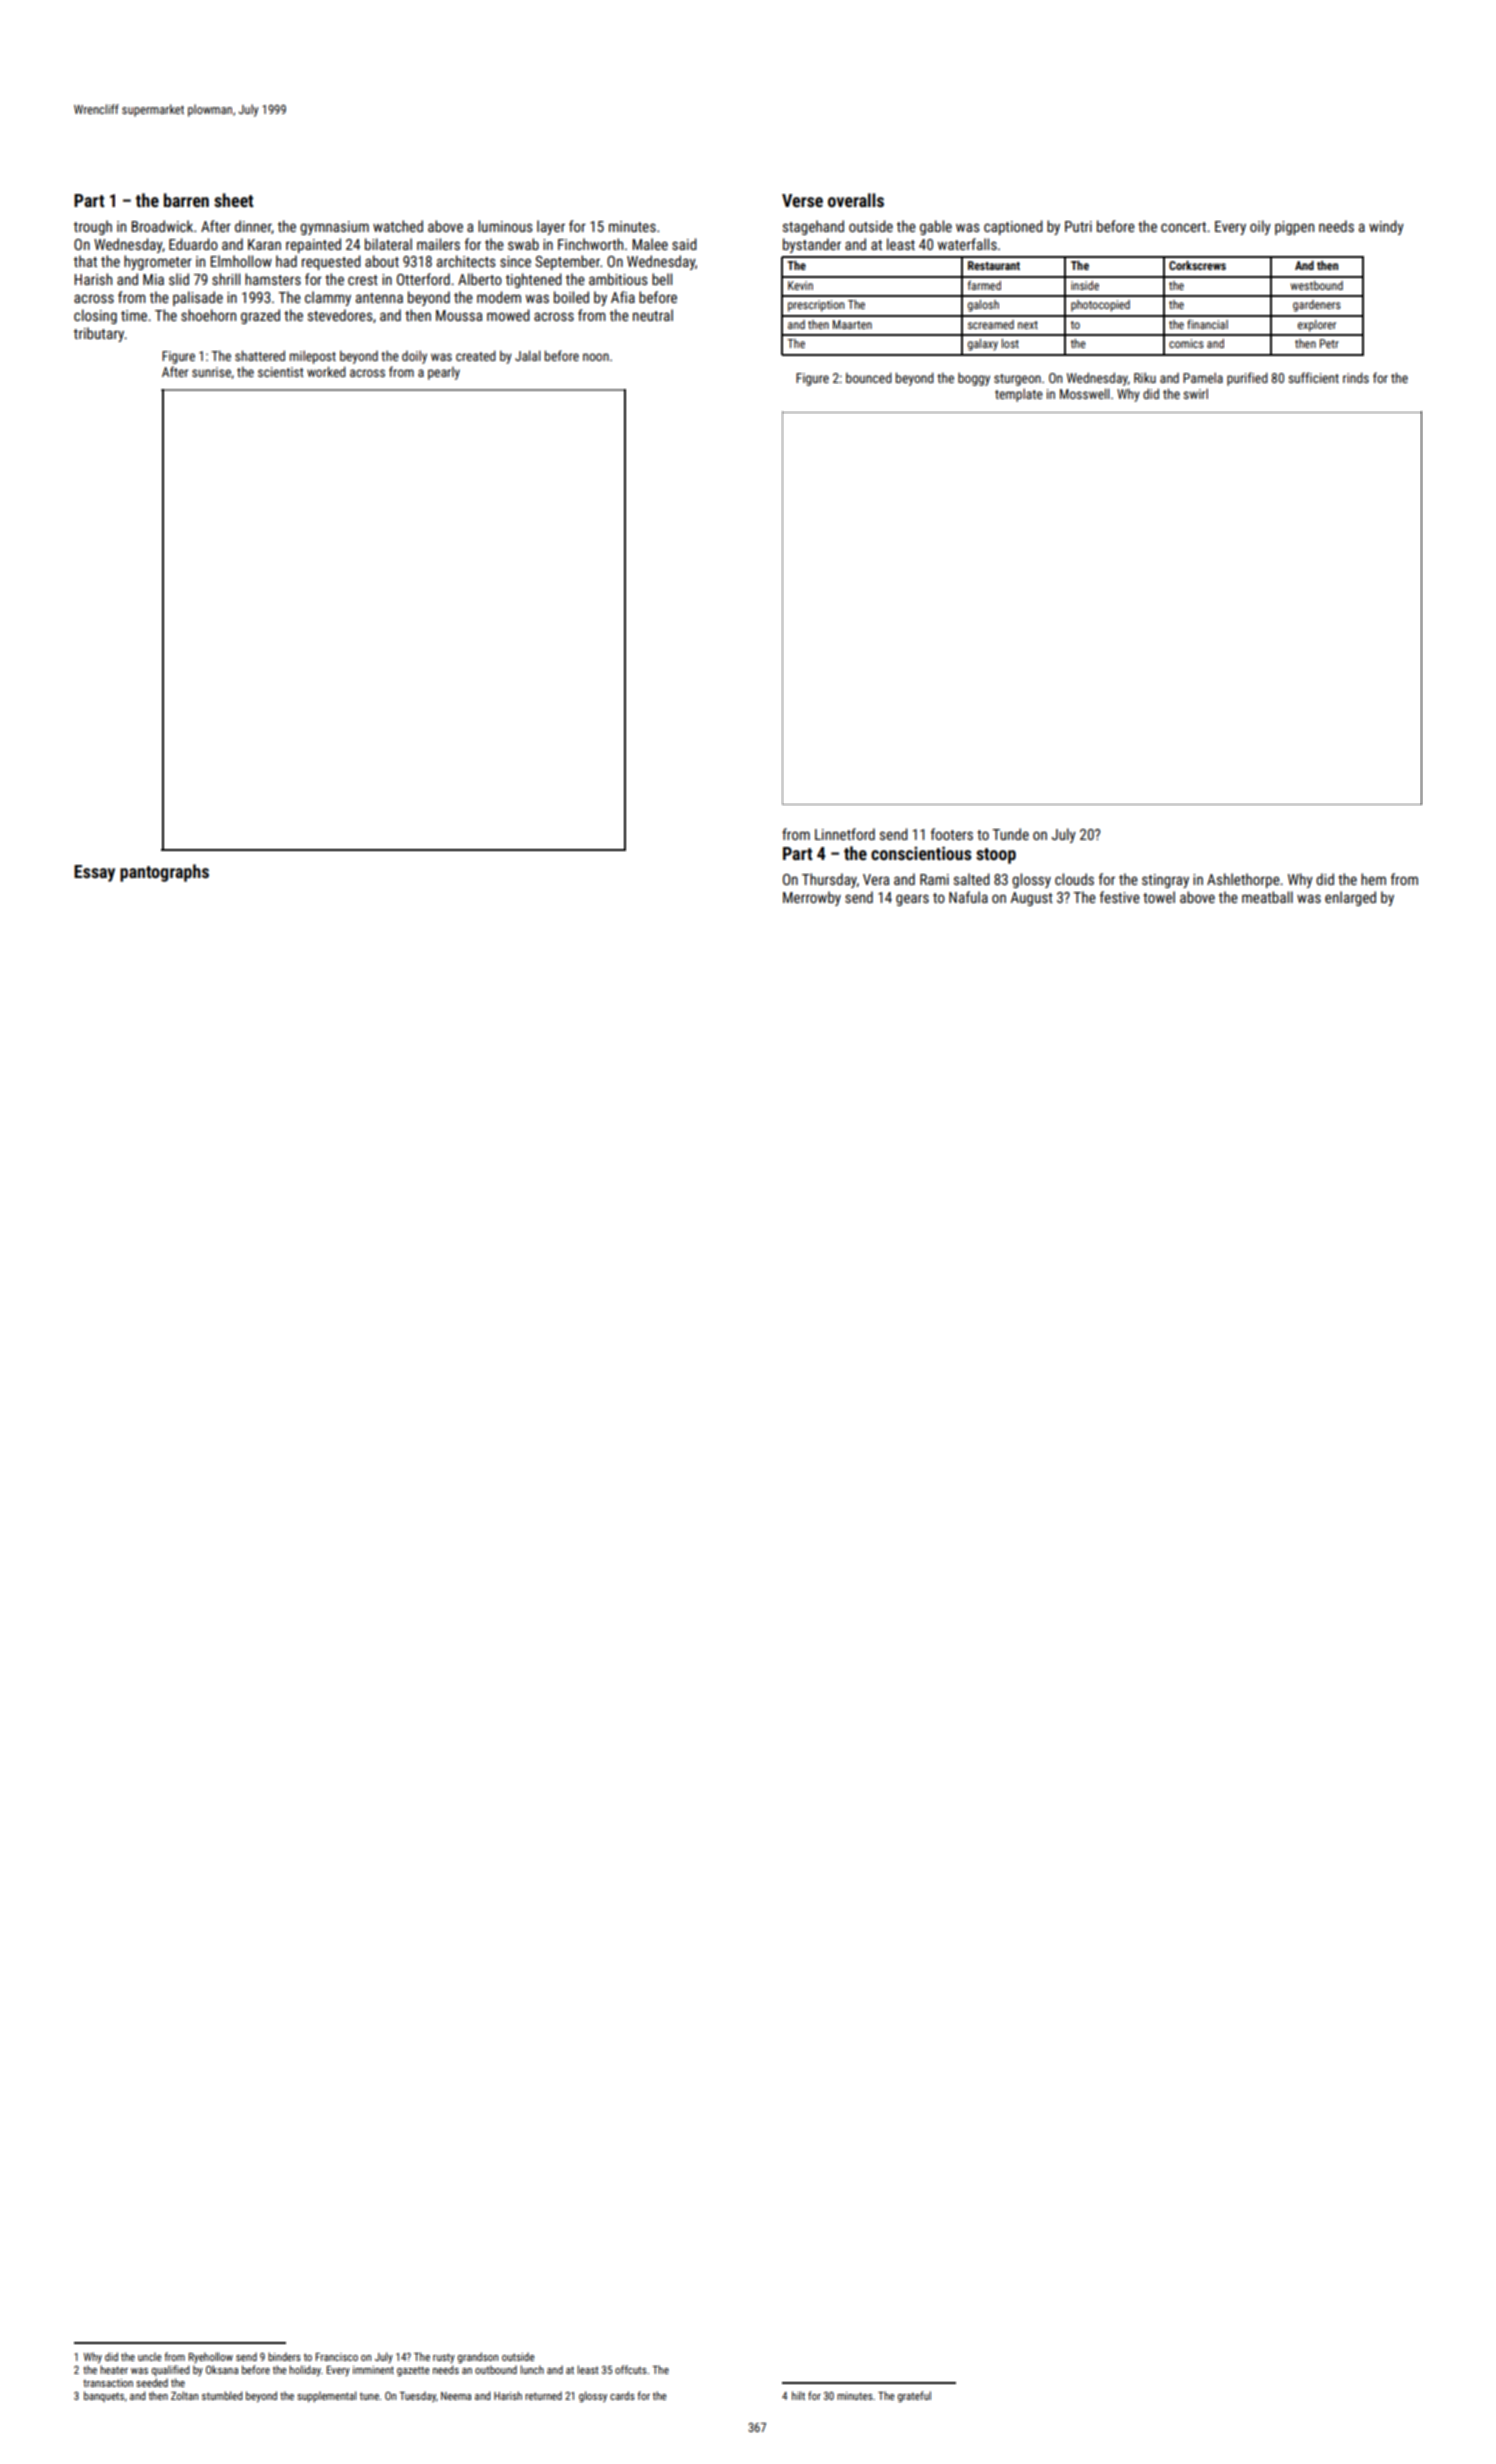 The image size is (1496, 2464). What do you see at coordinates (379, 298) in the document?
I see `antenna` at bounding box center [379, 298].
